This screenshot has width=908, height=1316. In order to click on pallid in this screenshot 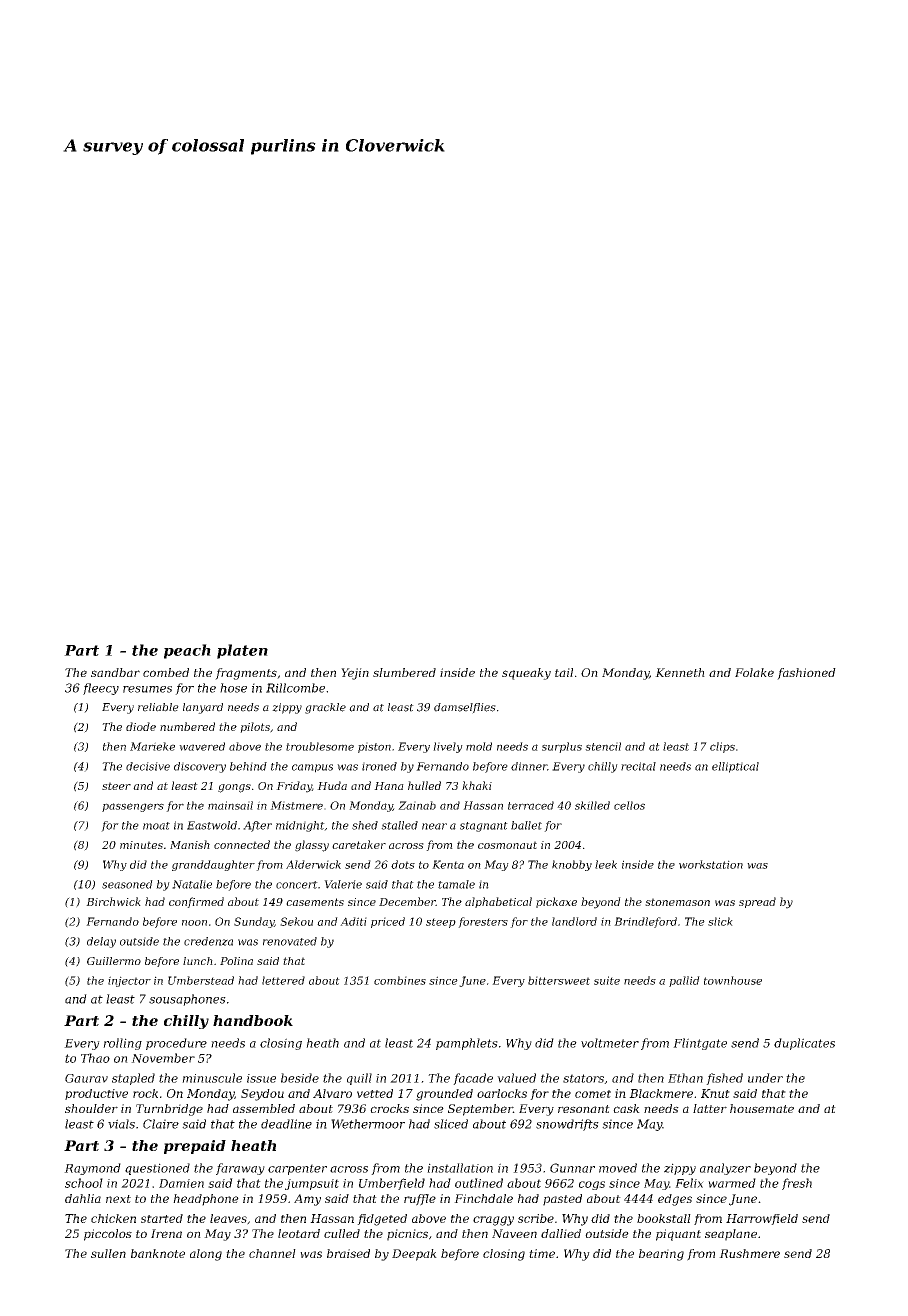, I will do `click(684, 981)`.
